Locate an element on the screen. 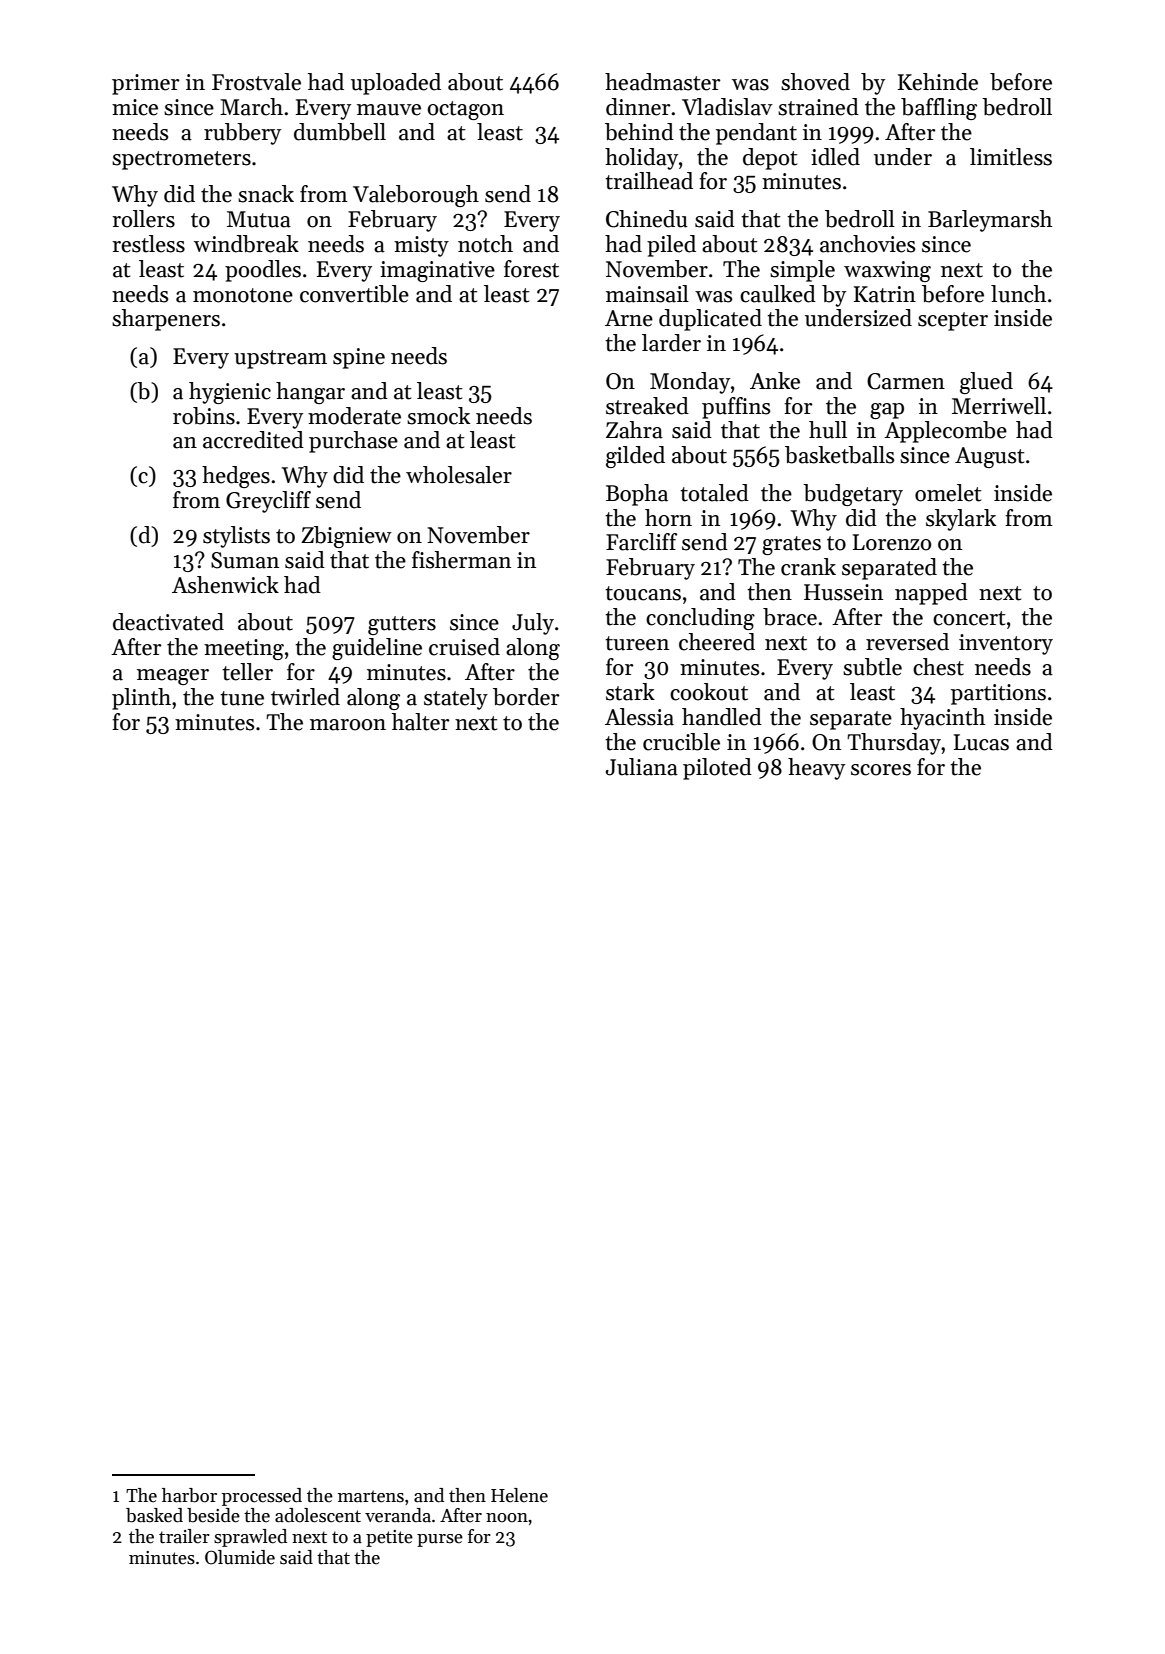 This screenshot has height=1654, width=1165. octagon is located at coordinates (465, 110).
